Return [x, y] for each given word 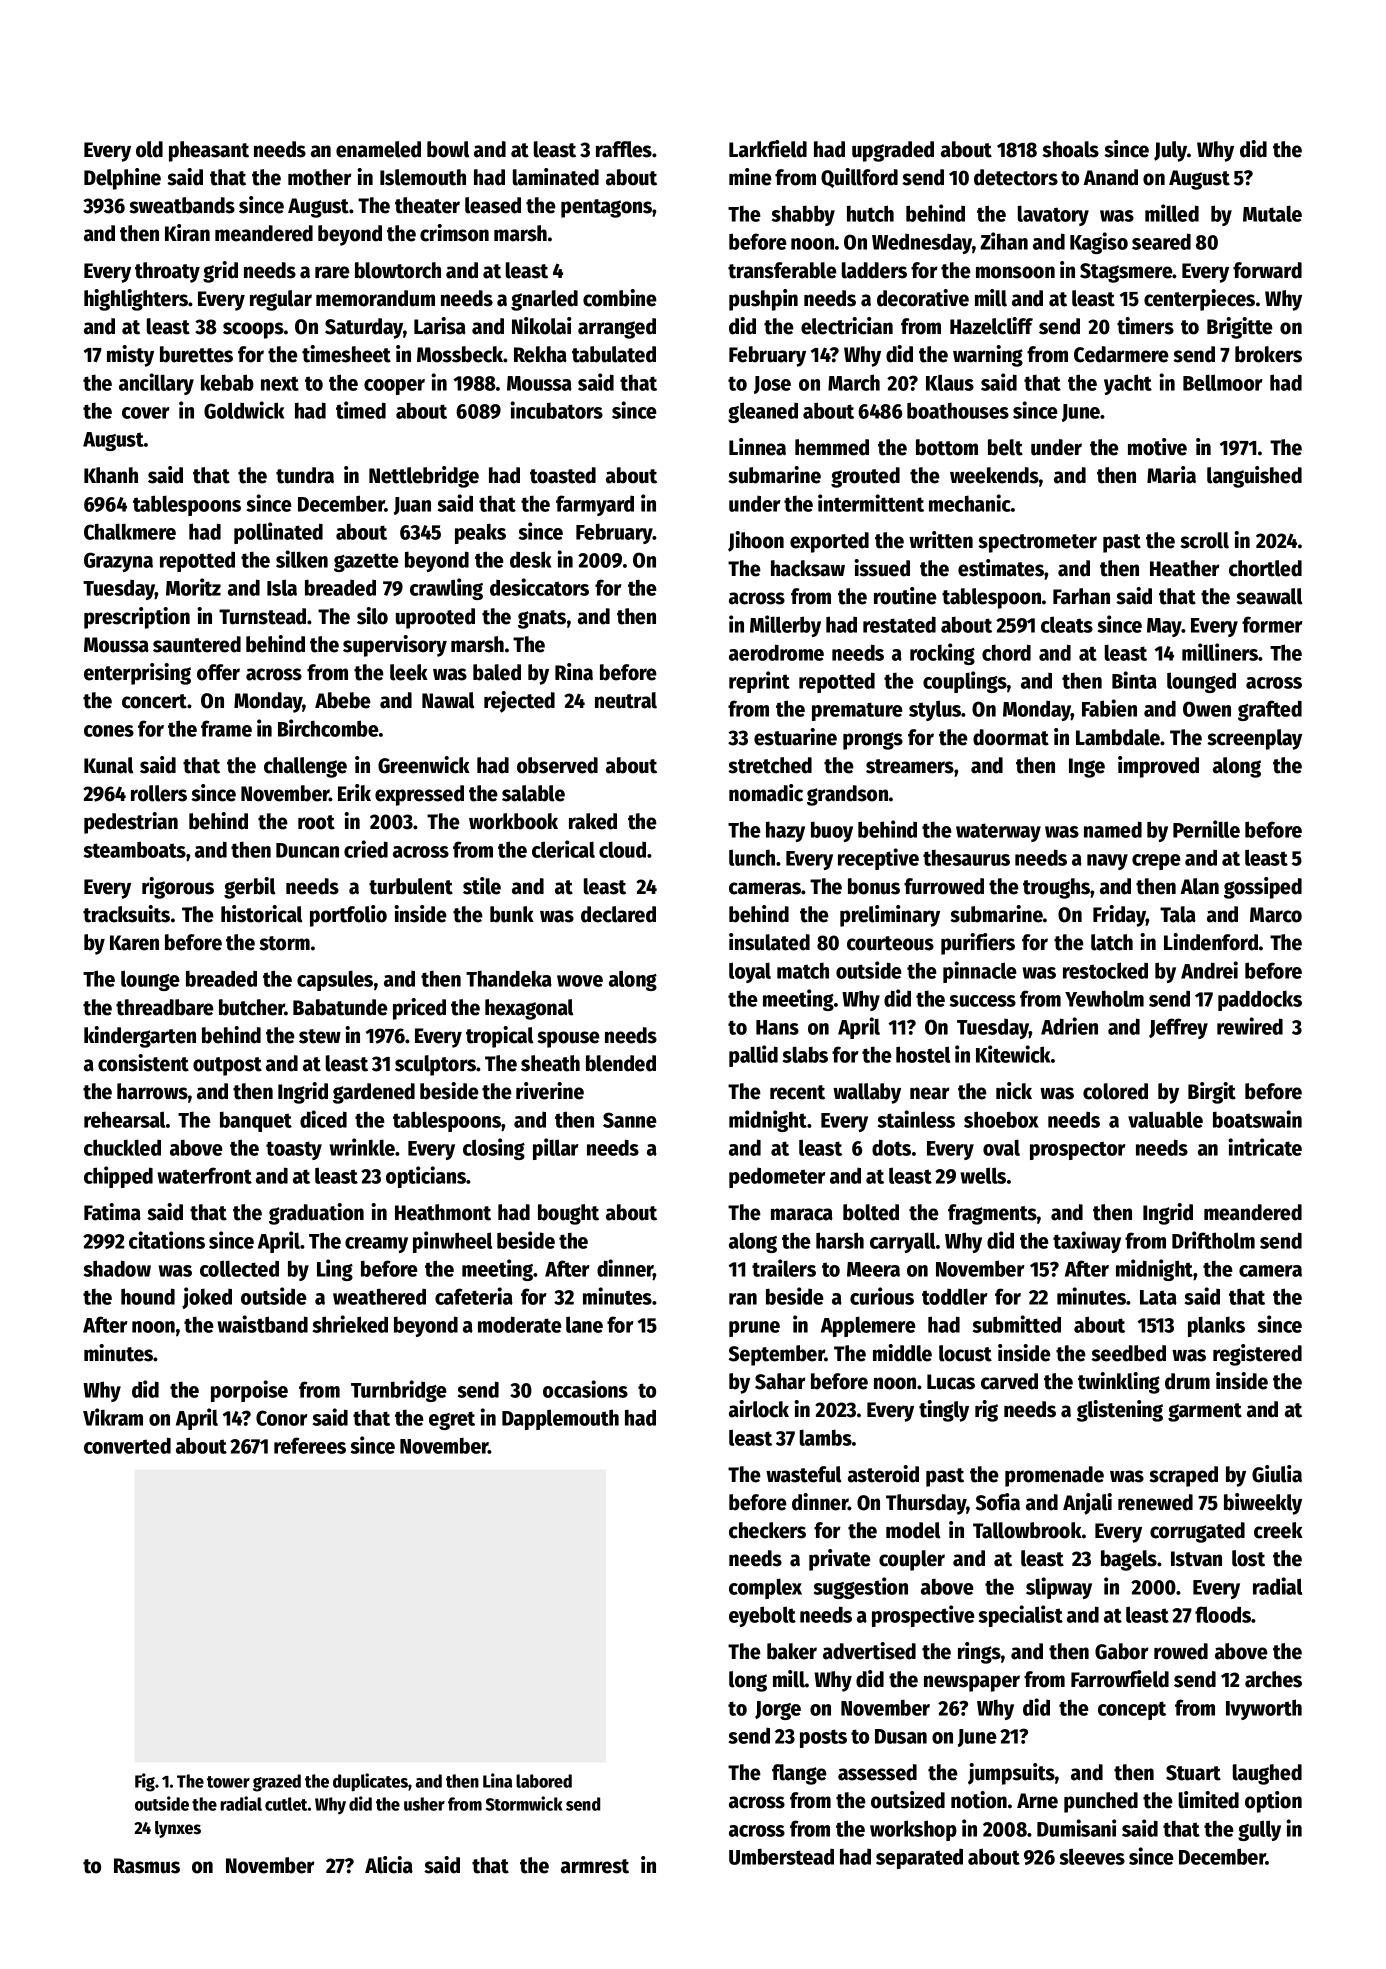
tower [228, 1782]
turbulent [411, 886]
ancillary [156, 384]
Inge [1087, 768]
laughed [1267, 1774]
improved [1158, 767]
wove [580, 981]
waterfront [204, 1175]
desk [530, 559]
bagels [1129, 1560]
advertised [869, 1651]
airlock [759, 1409]
